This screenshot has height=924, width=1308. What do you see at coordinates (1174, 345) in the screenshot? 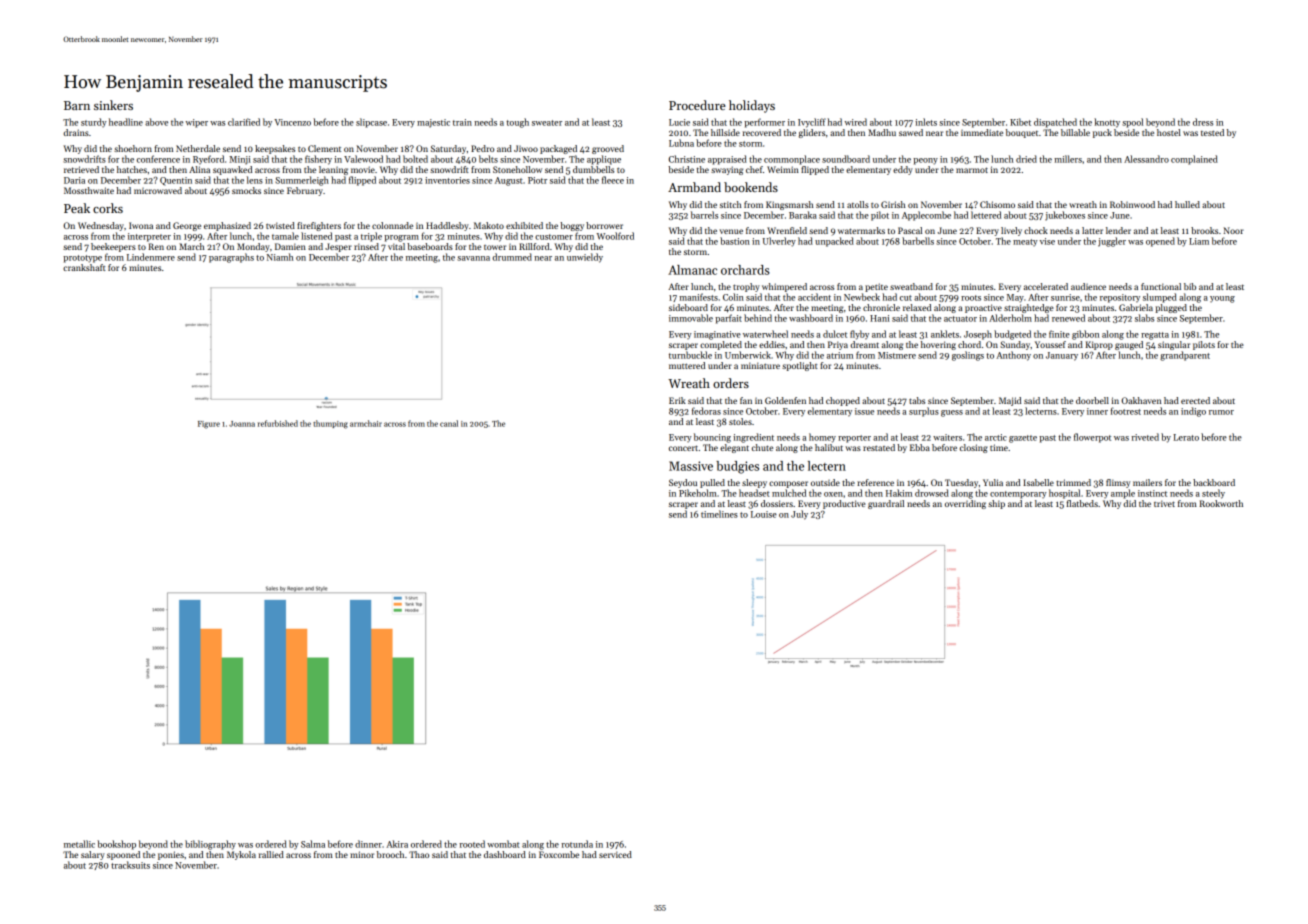
I see `singular` at bounding box center [1174, 345].
